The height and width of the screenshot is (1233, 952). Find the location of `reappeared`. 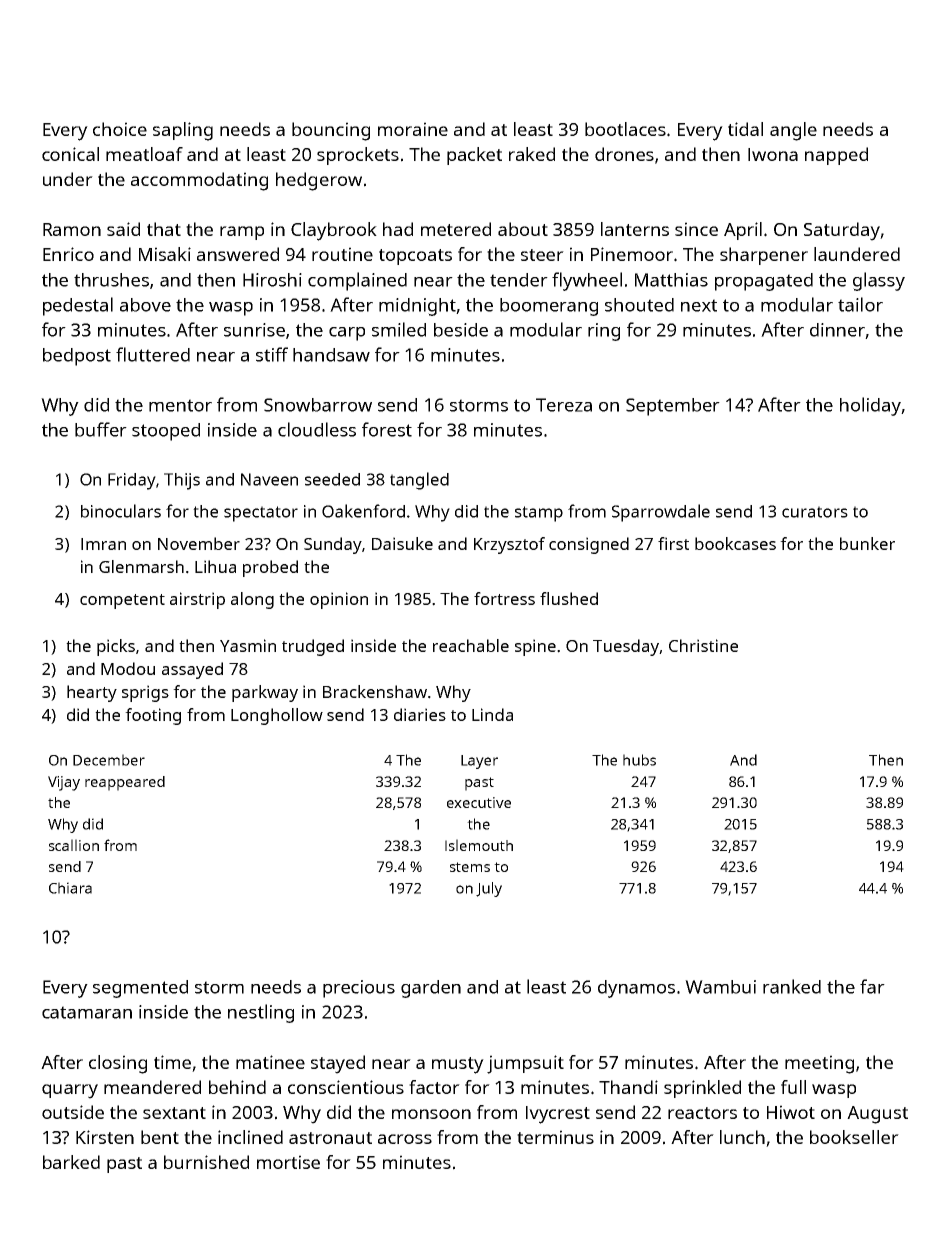

reappeared is located at coordinates (125, 783).
